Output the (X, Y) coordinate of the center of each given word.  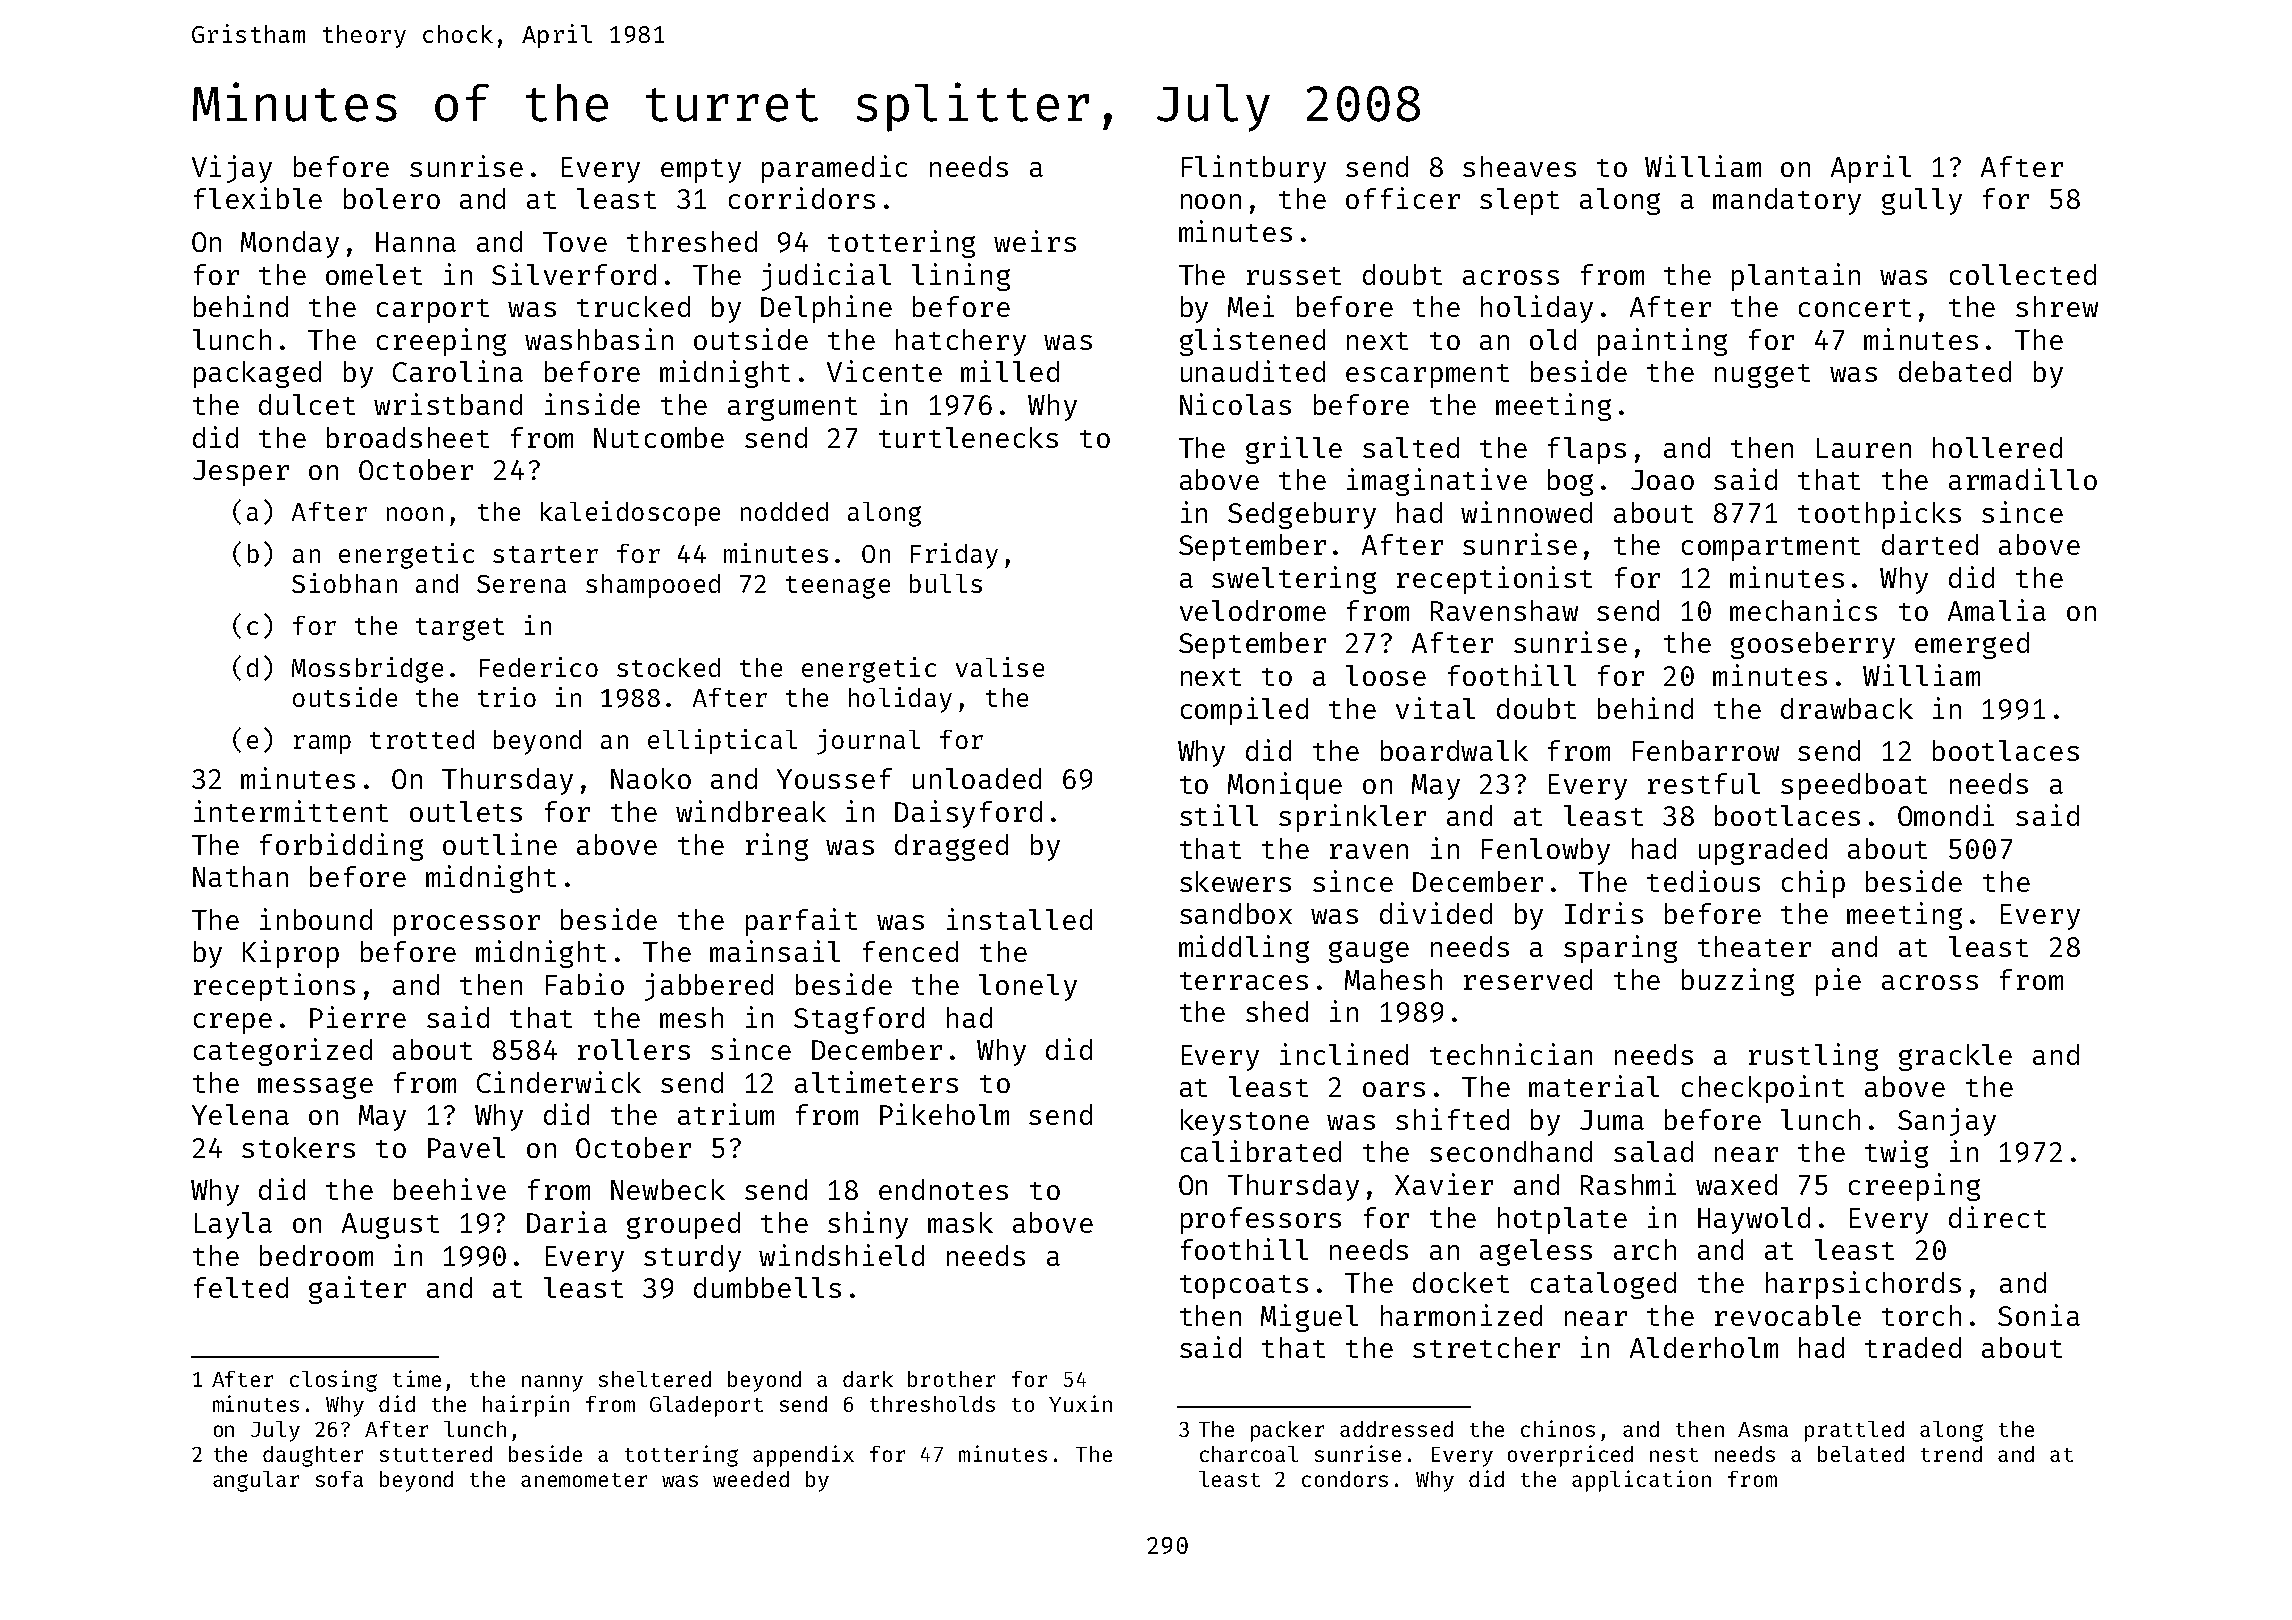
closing (333, 1381)
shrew (2057, 306)
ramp (322, 744)
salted (1411, 447)
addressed (1396, 1429)
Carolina (458, 371)
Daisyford (968, 814)
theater (1754, 946)
